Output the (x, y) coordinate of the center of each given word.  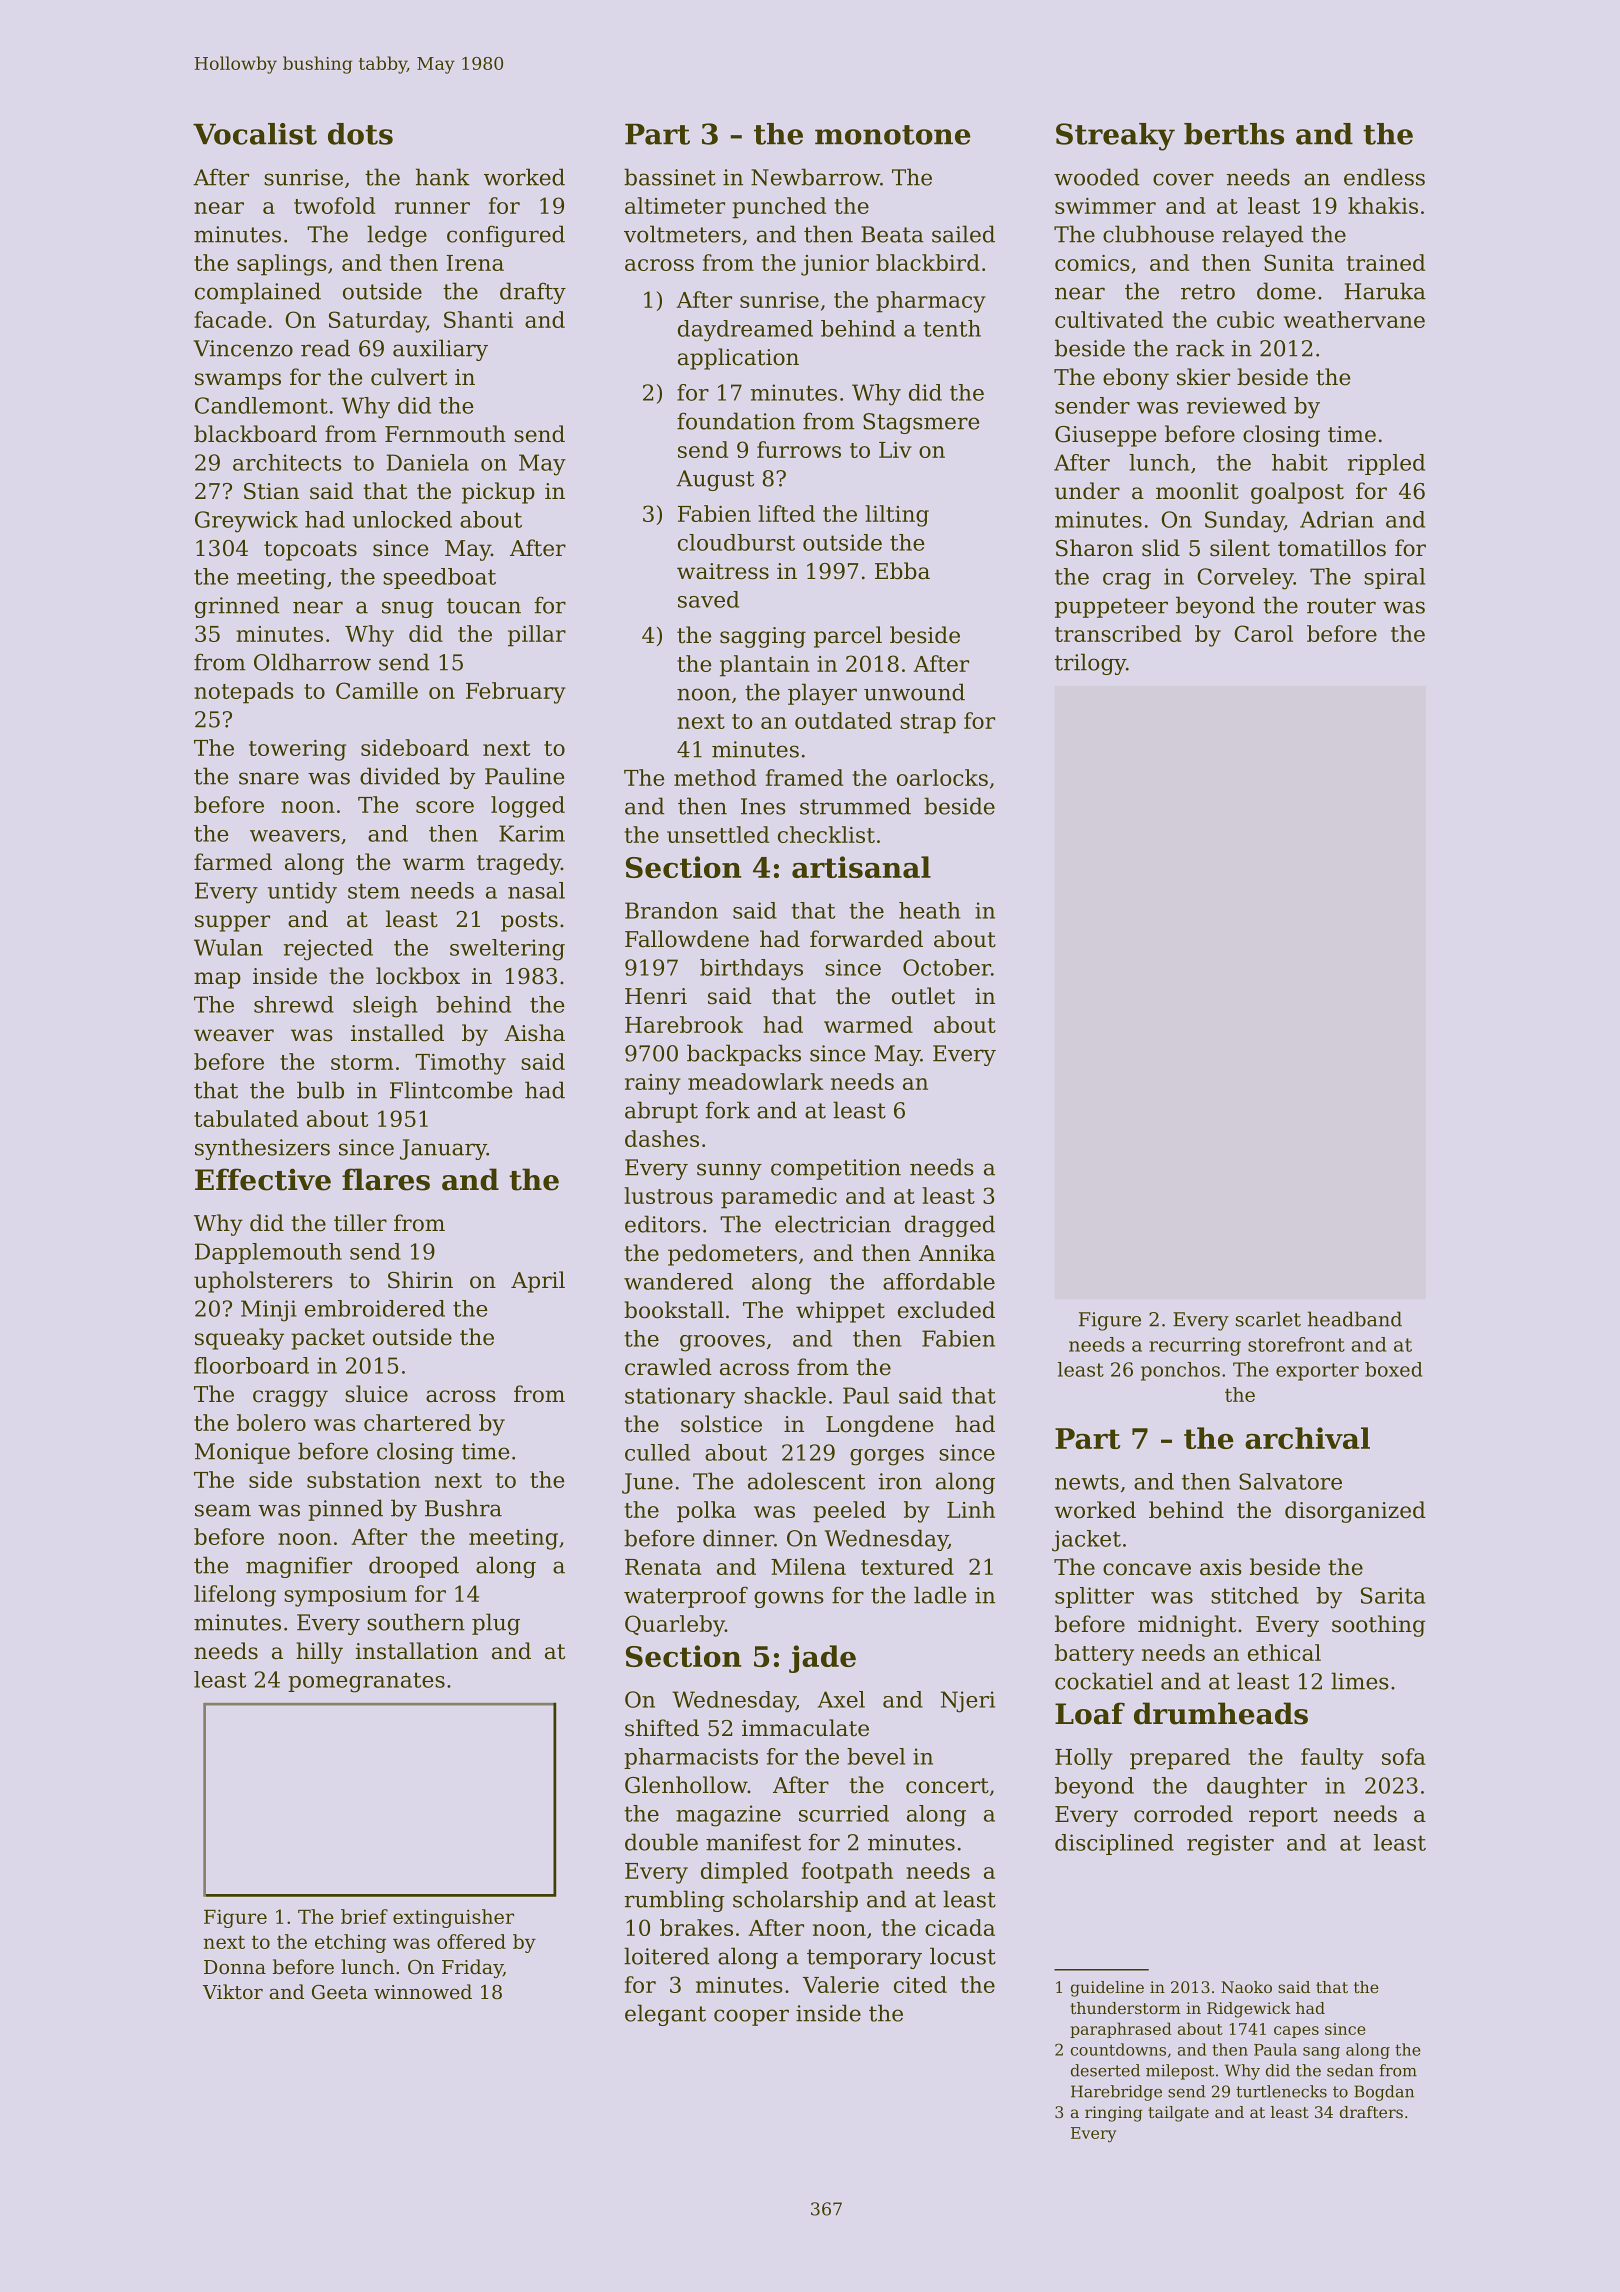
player (822, 694)
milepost (1180, 2072)
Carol (1263, 633)
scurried (844, 1813)
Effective (263, 1179)
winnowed (423, 1992)
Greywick (246, 522)
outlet (923, 996)
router (1341, 606)
